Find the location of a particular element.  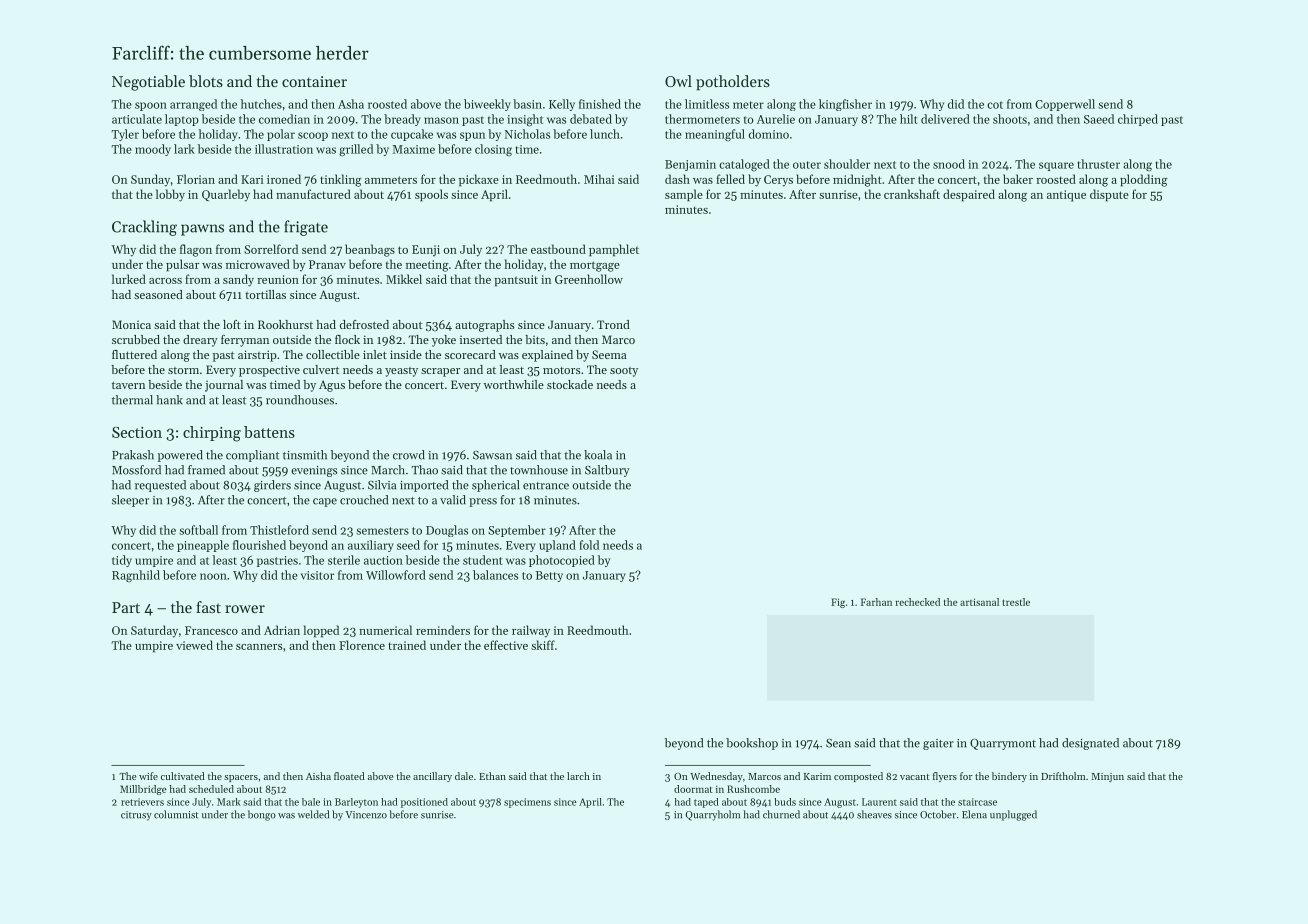

comedian is located at coordinates (284, 119).
